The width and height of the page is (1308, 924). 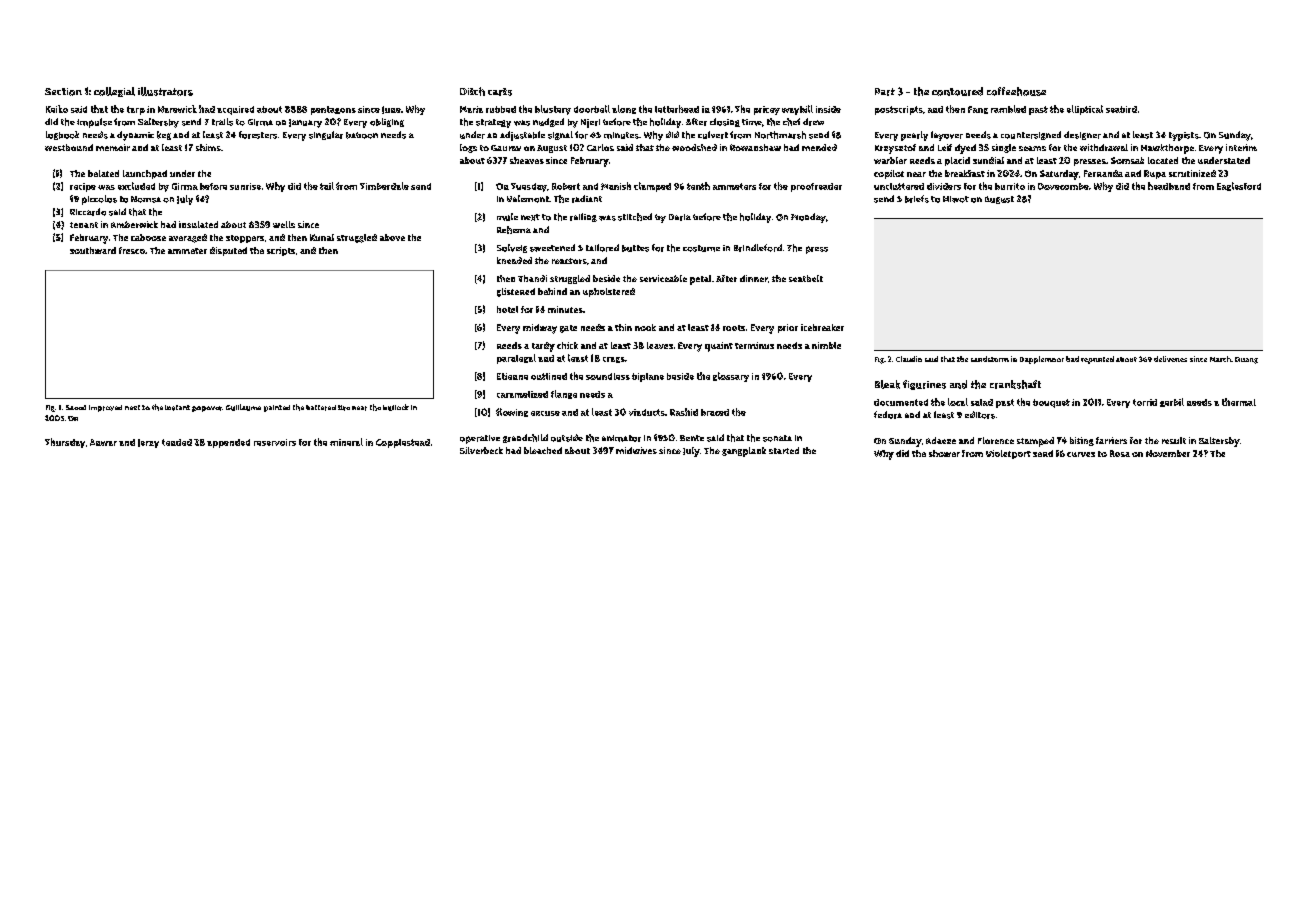 What do you see at coordinates (806, 278) in the page?
I see `seatbelt` at bounding box center [806, 278].
